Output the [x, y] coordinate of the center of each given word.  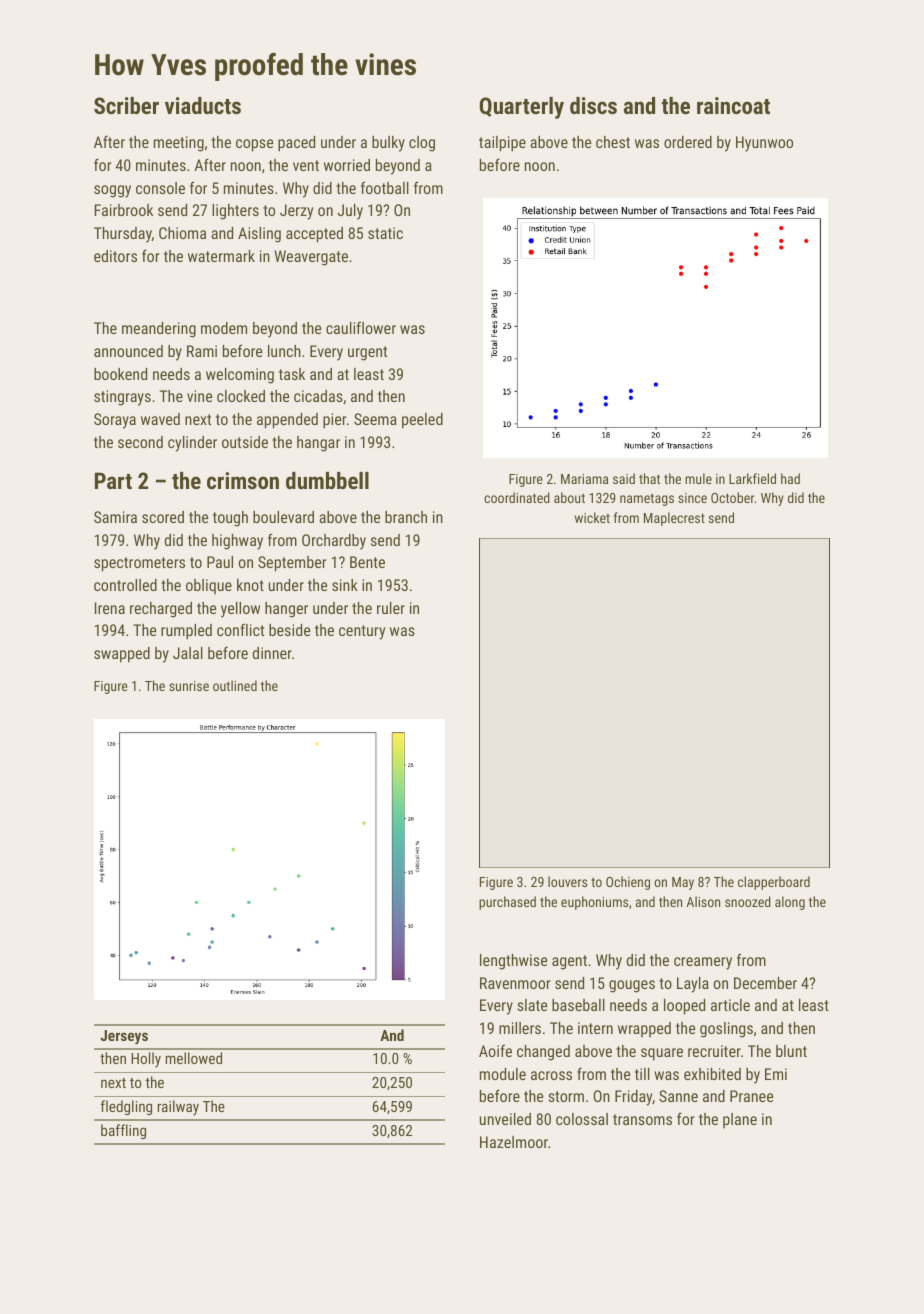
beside [289, 630]
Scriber [126, 105]
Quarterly [522, 108]
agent [569, 962]
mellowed [194, 1058]
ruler [391, 608]
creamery [703, 963]
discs [593, 105]
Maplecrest [674, 519]
